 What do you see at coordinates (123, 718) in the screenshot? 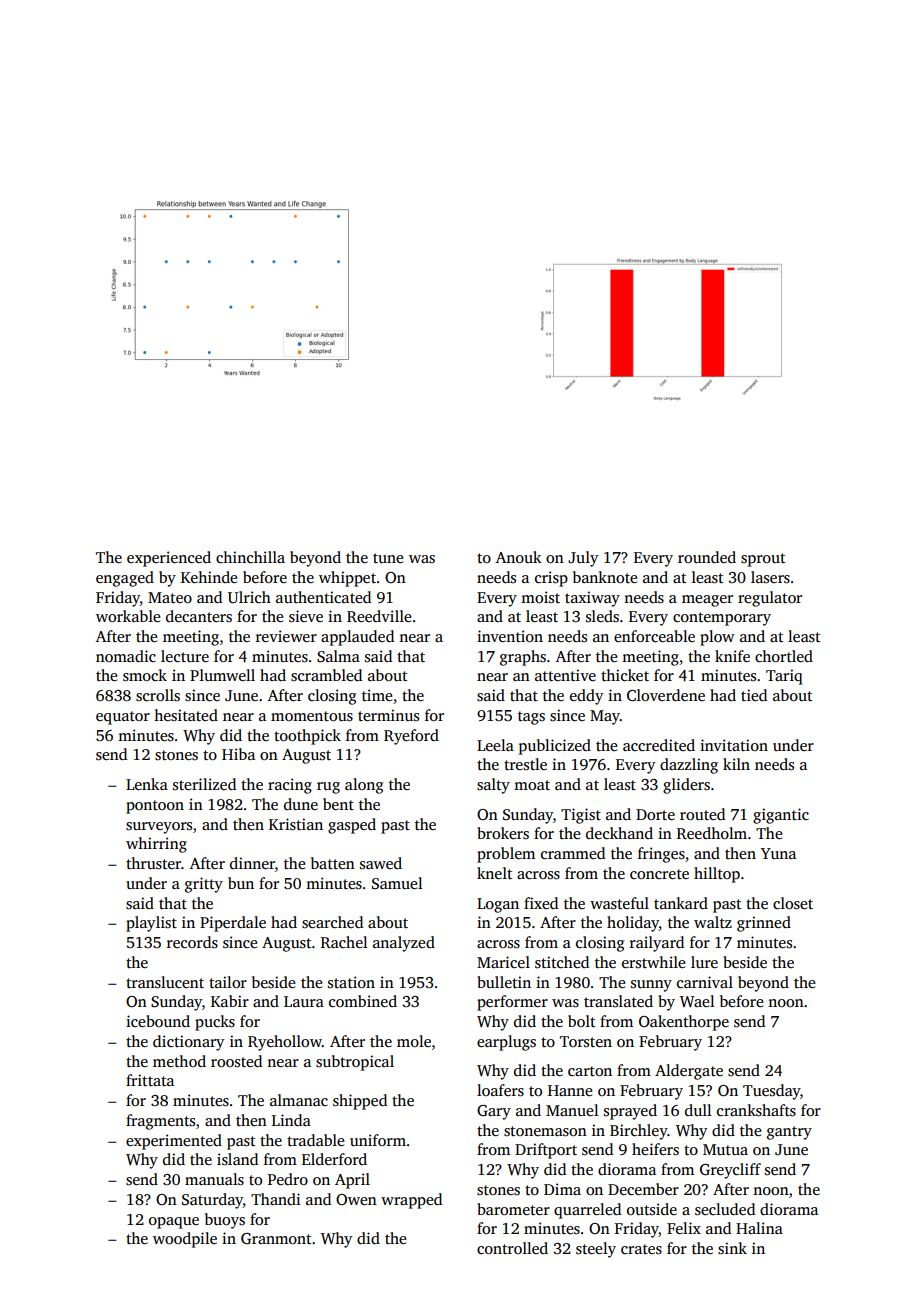
I see `equator` at bounding box center [123, 718].
